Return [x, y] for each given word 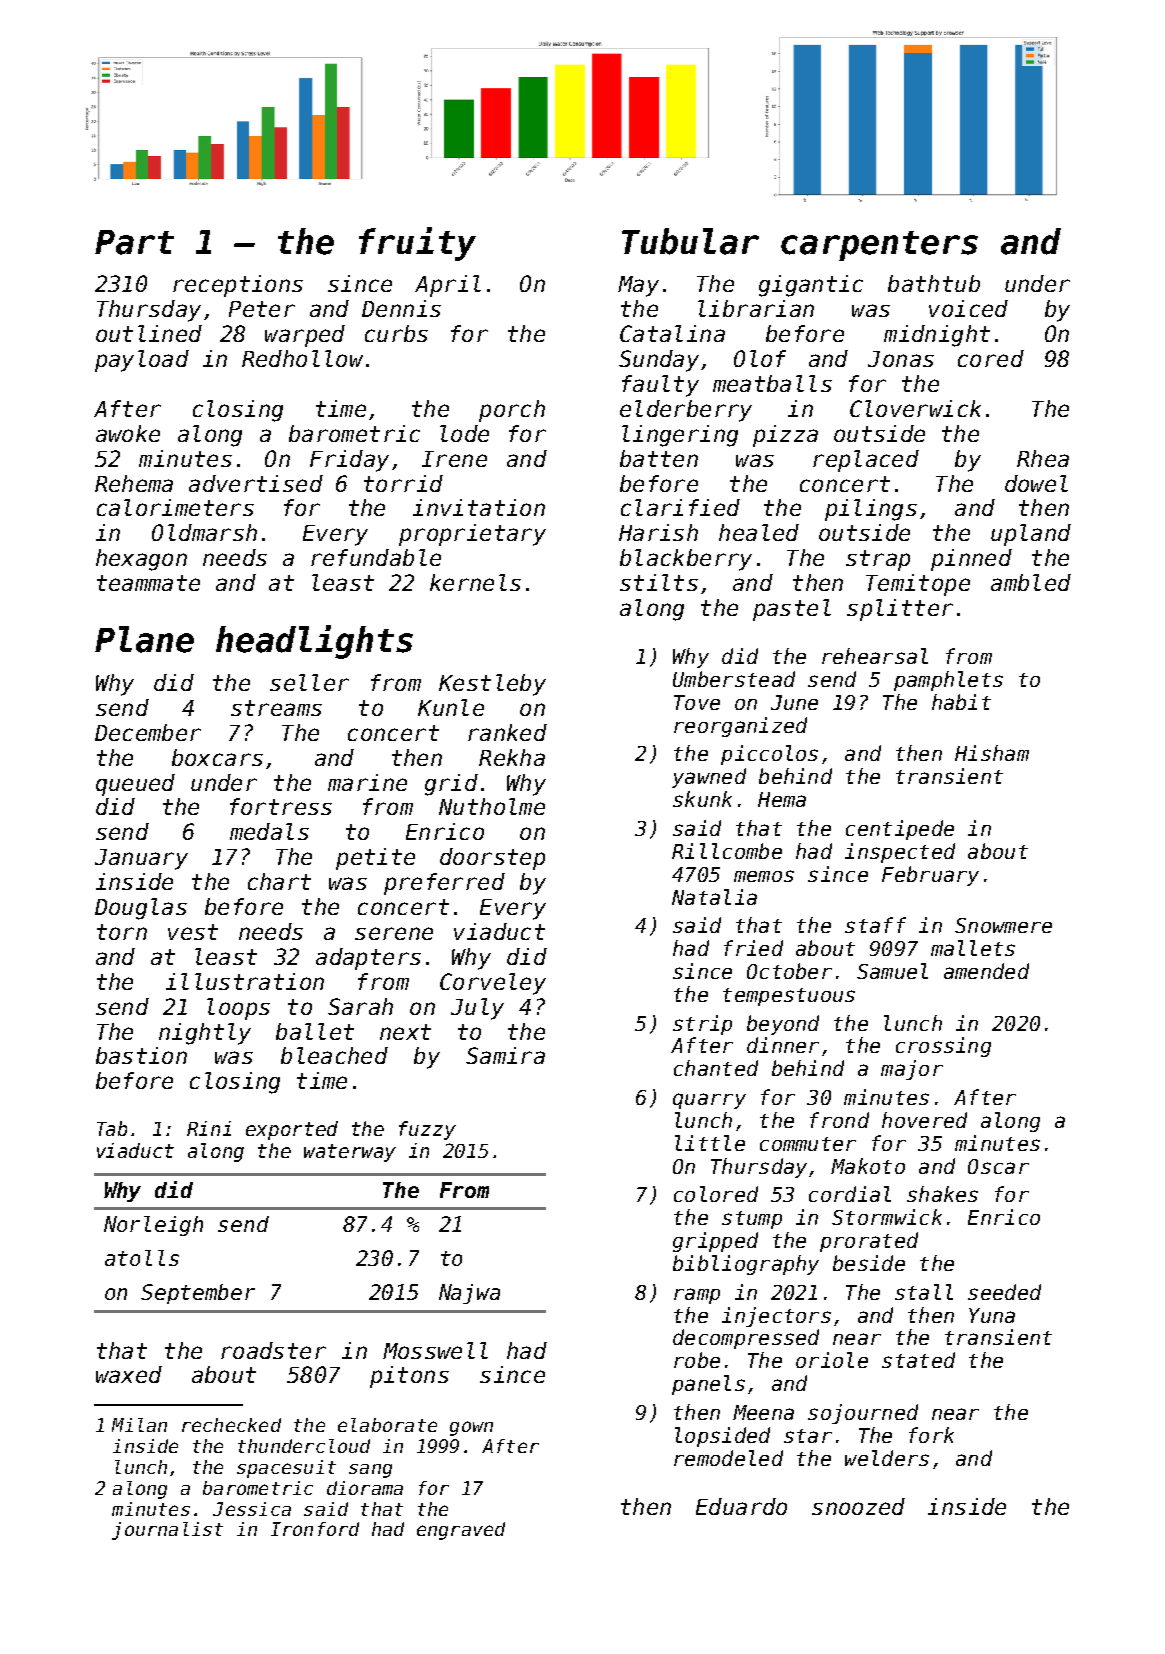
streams [276, 708]
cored [991, 358]
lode [464, 433]
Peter [262, 309]
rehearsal [875, 656]
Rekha [512, 757]
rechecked [231, 1425]
